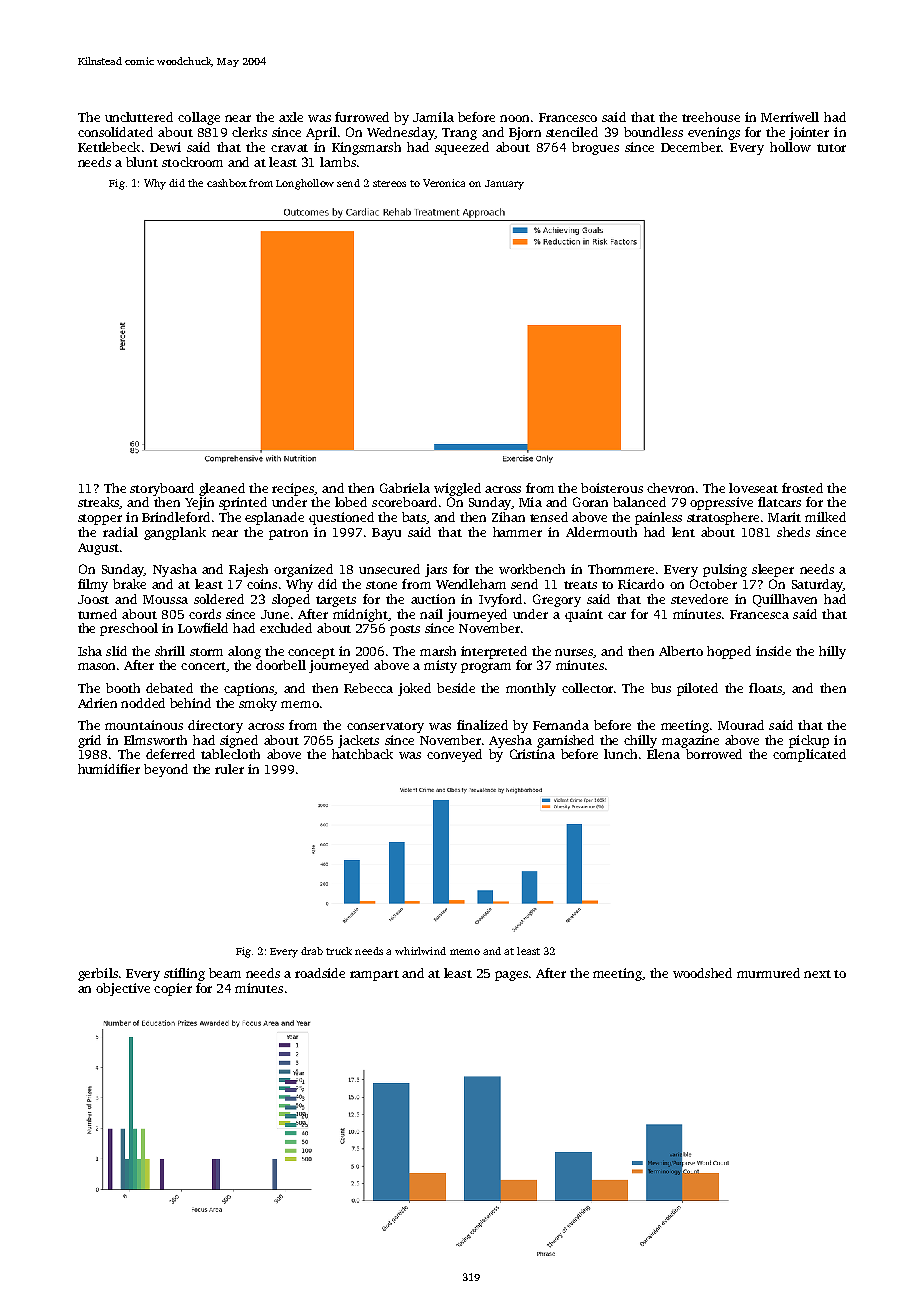 Image resolution: width=924 pixels, height=1308 pixels. Describe the element at coordinates (97, 703) in the page. I see `Adrien` at that location.
